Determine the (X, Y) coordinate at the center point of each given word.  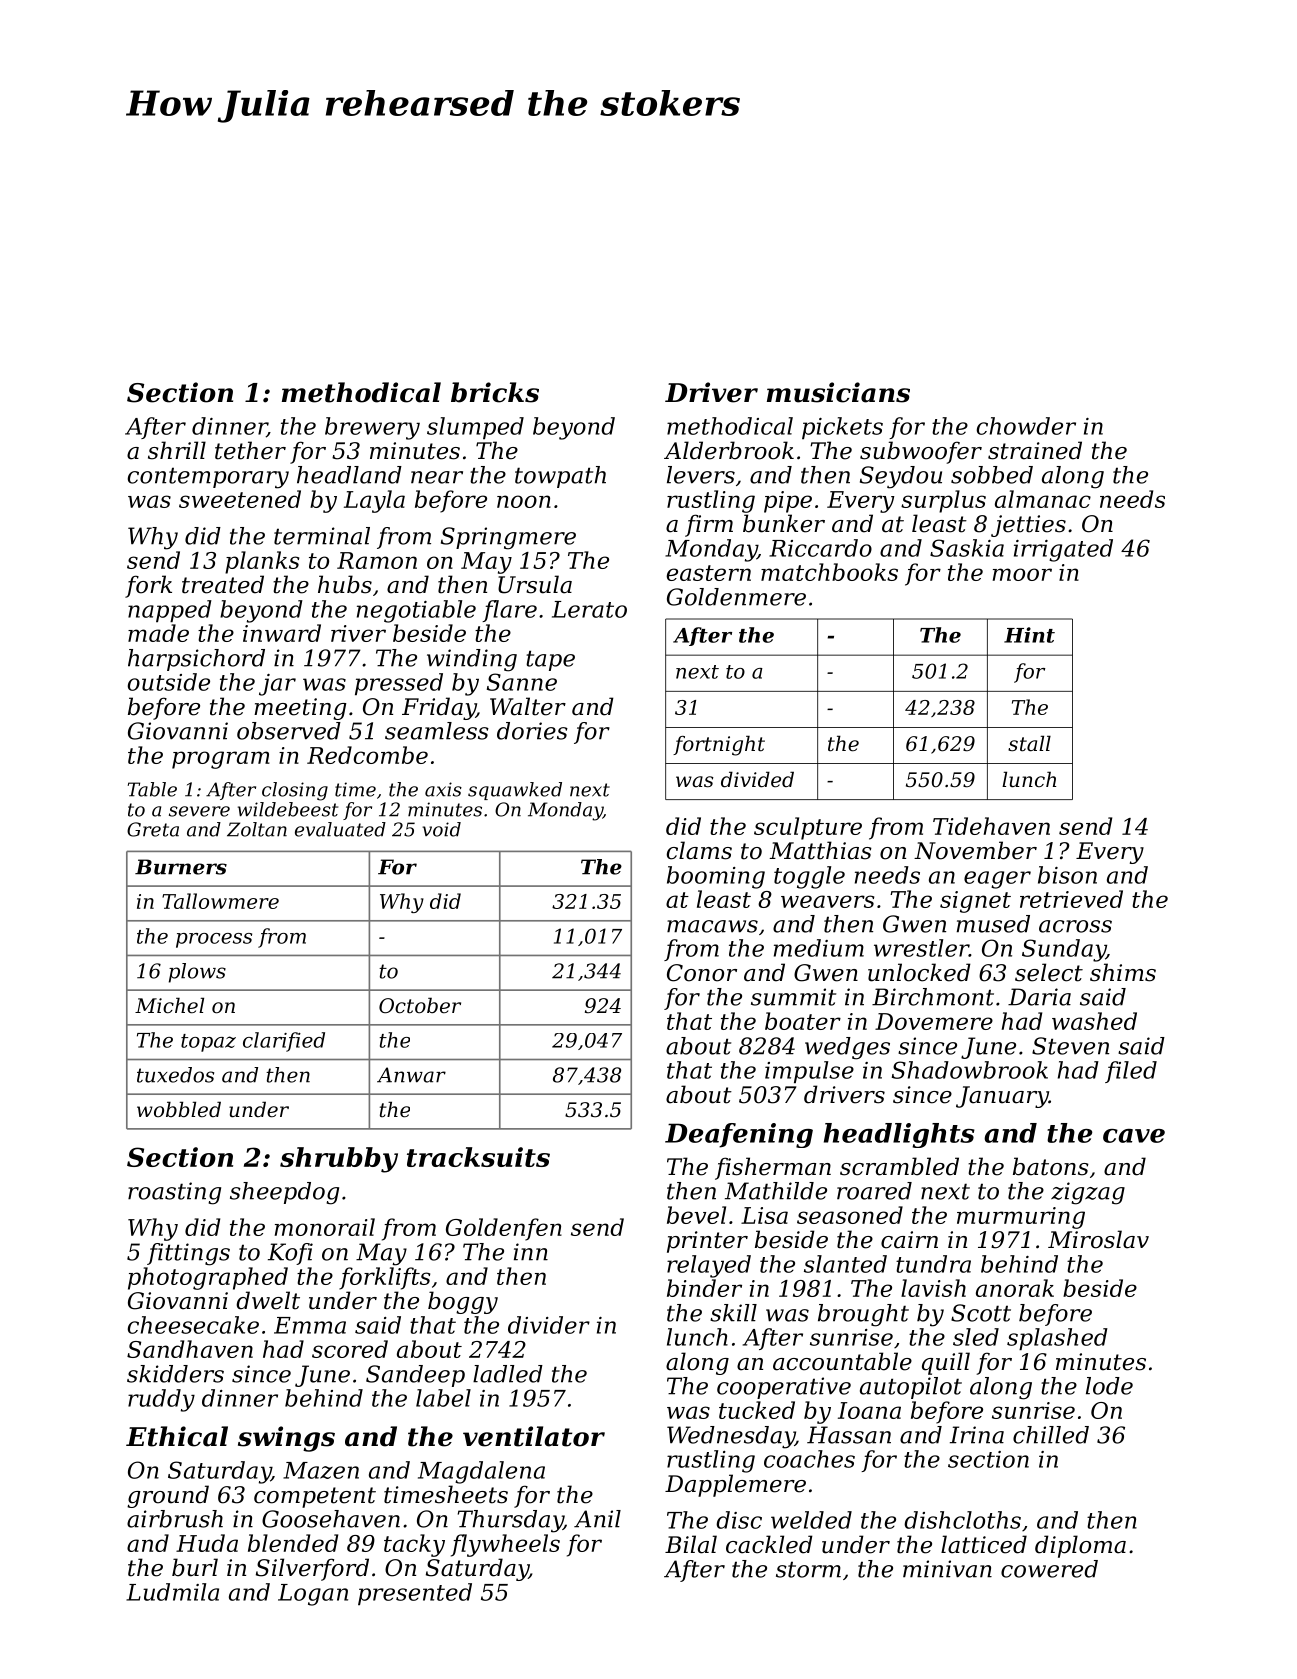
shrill (177, 450)
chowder (1026, 426)
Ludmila (172, 1592)
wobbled (179, 1109)
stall (1029, 743)
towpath (560, 477)
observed (289, 731)
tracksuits (478, 1157)
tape (550, 660)
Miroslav (1098, 1239)
